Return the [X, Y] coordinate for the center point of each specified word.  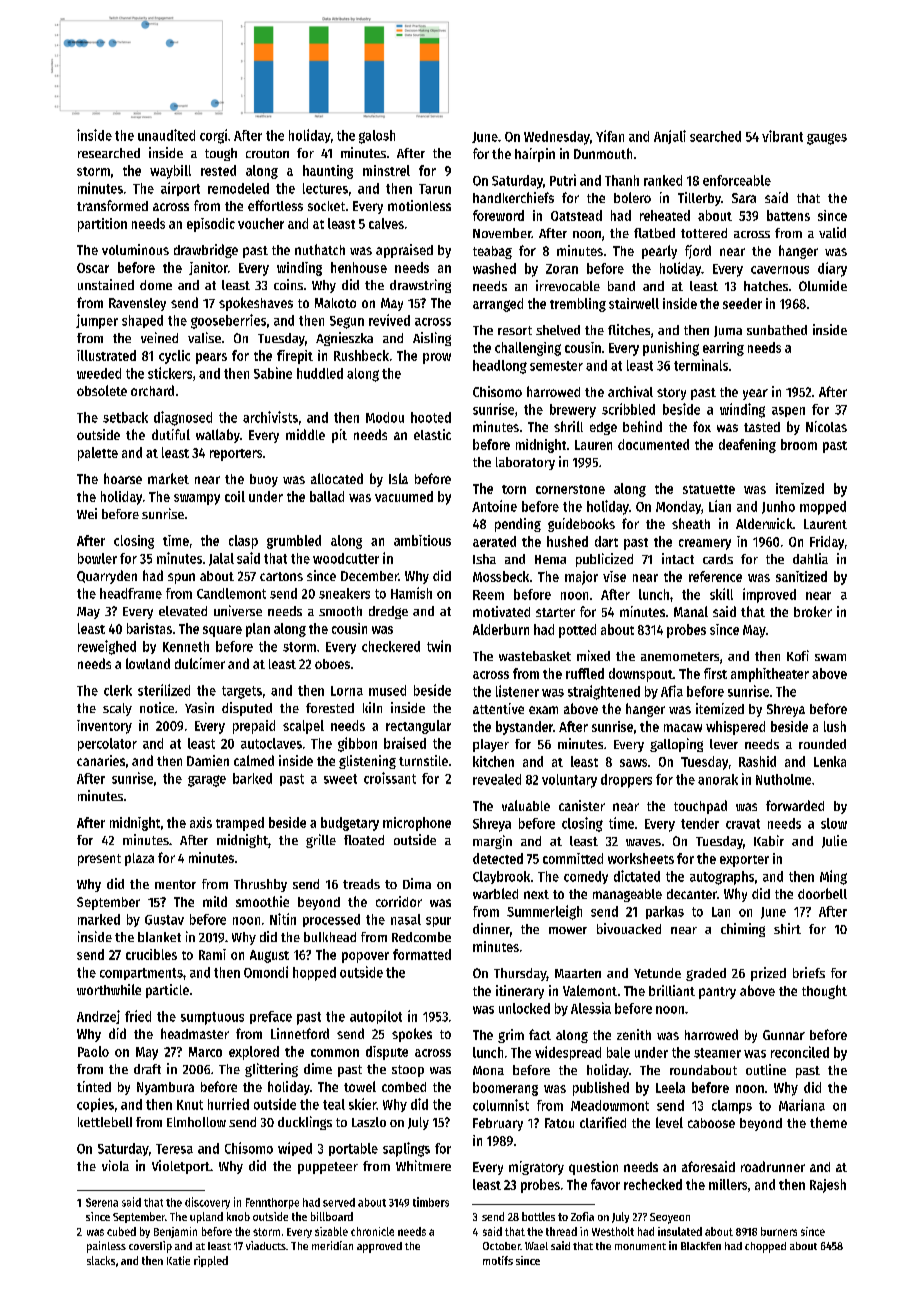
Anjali [670, 137]
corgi [213, 136]
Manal [691, 611]
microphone [417, 824]
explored [254, 1053]
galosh [377, 137]
